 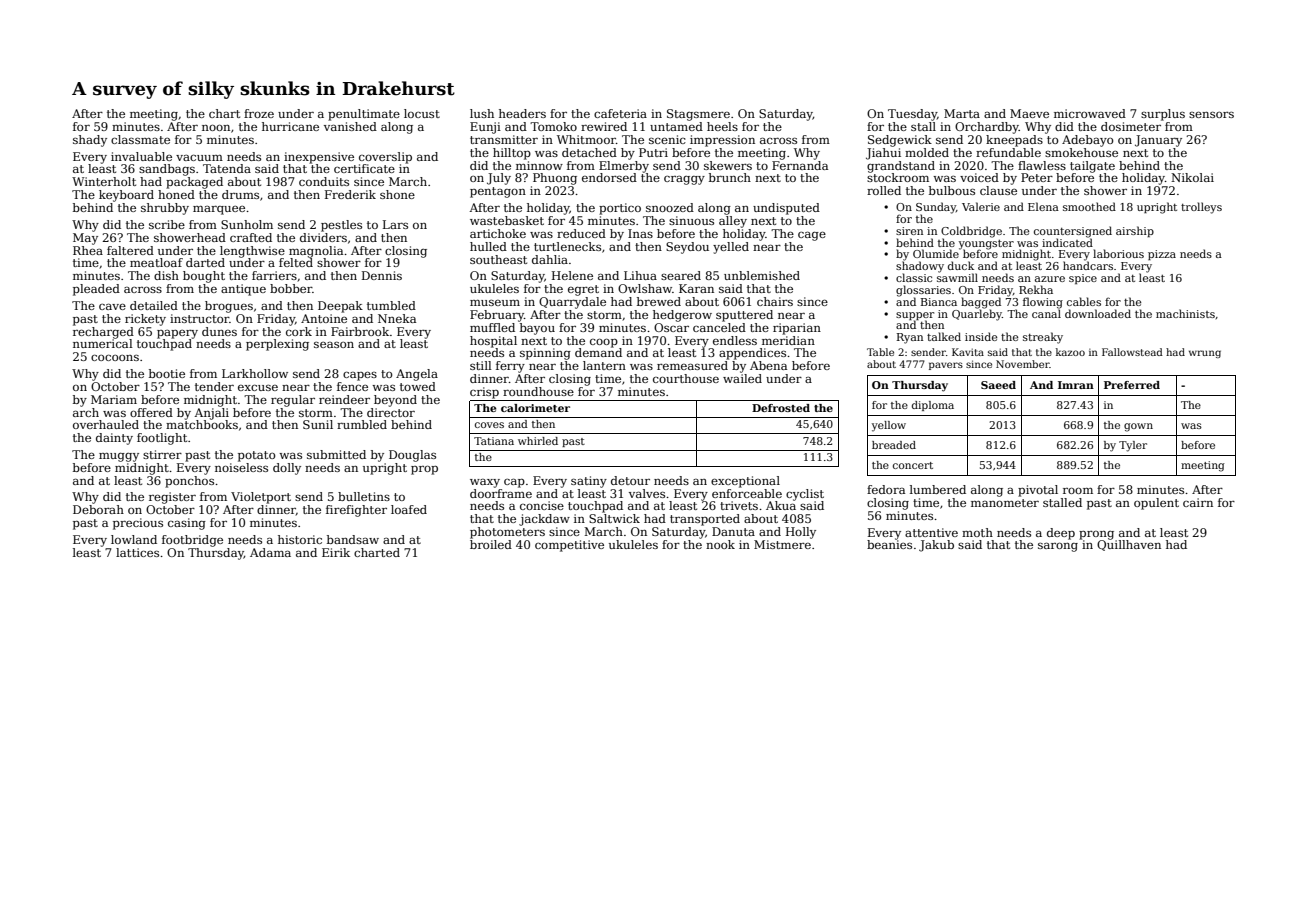 I want to click on impression, so click(x=722, y=141).
